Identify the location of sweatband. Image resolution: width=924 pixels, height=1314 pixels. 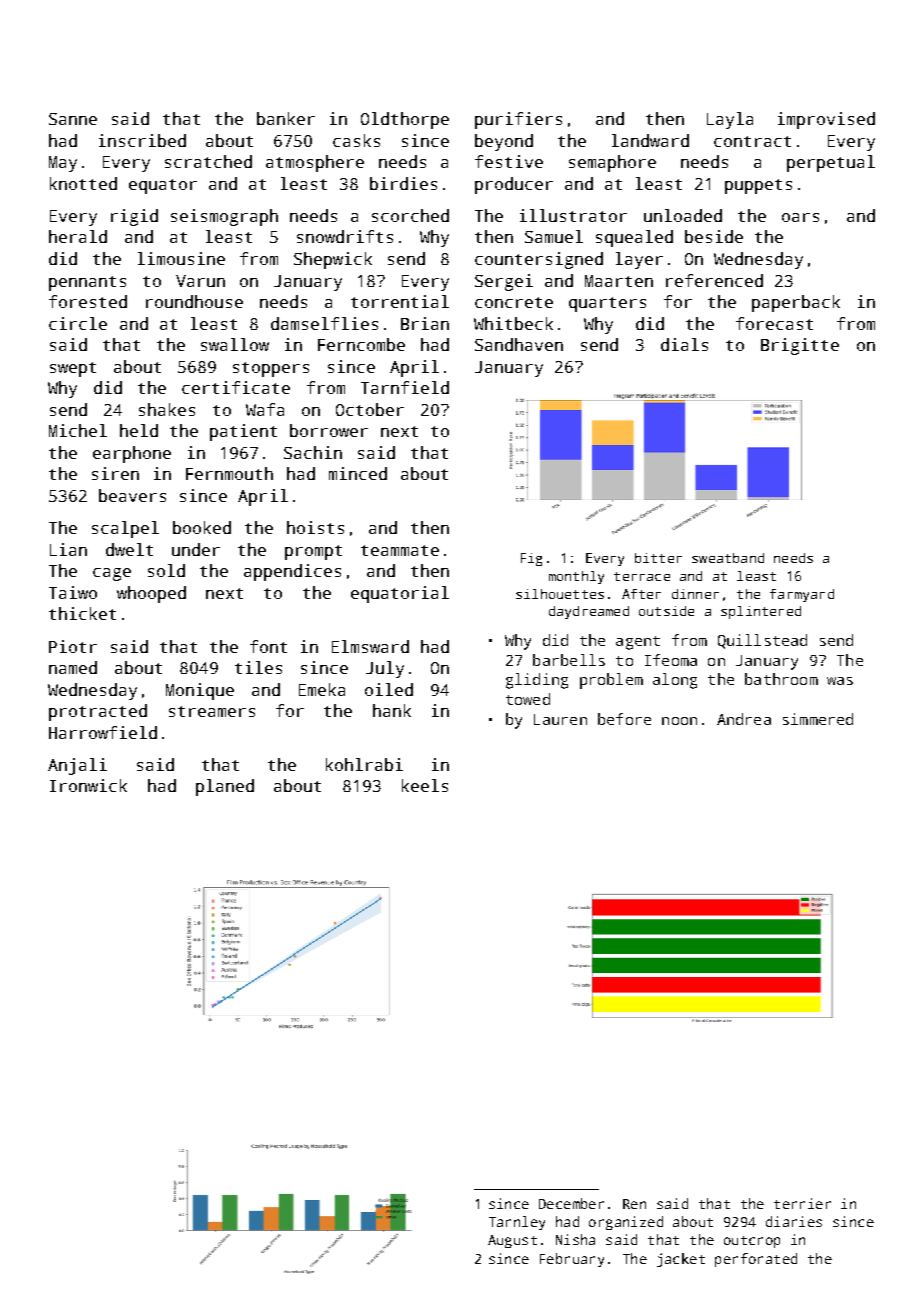
(728, 558).
